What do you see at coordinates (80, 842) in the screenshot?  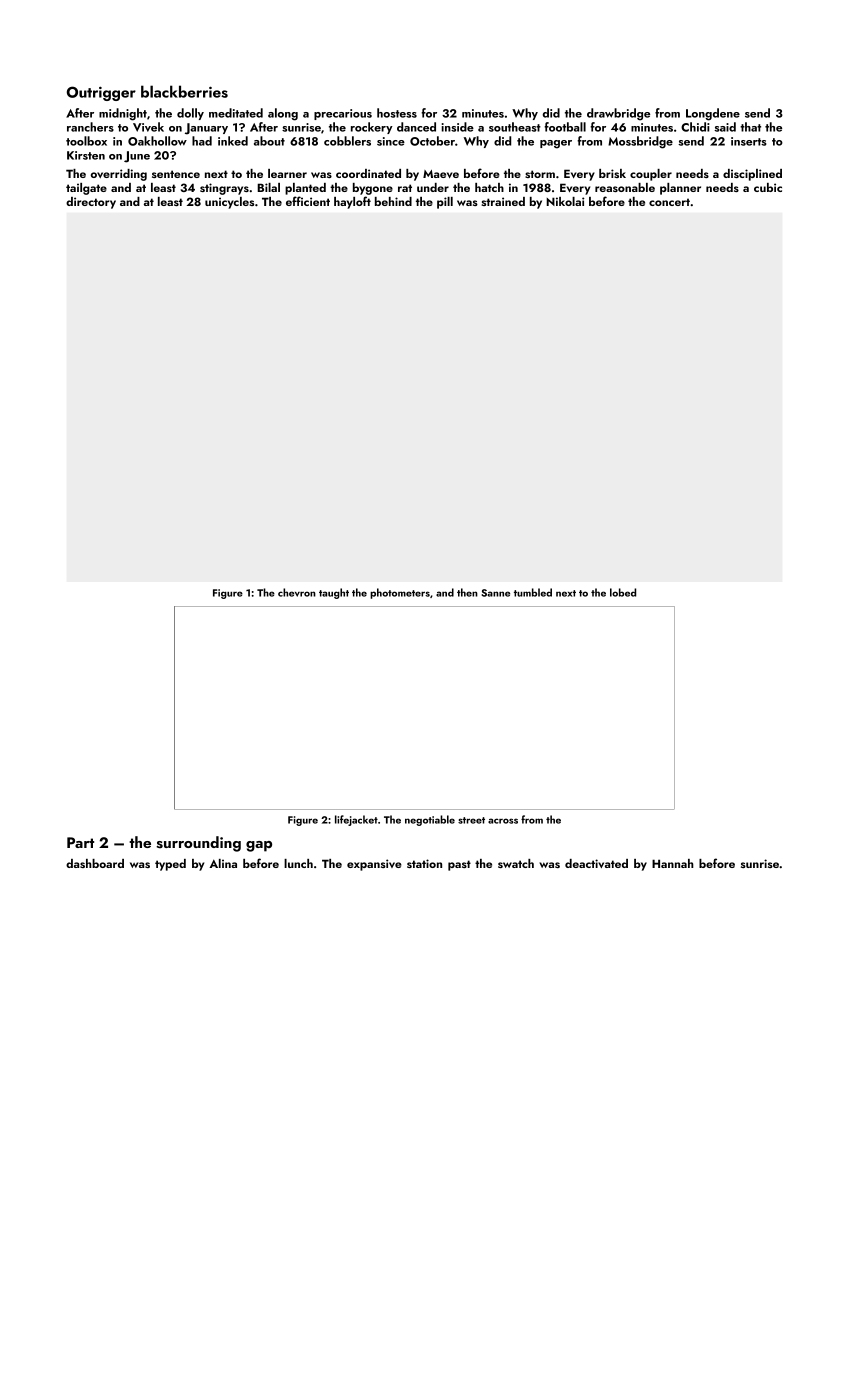 I see `Part` at bounding box center [80, 842].
